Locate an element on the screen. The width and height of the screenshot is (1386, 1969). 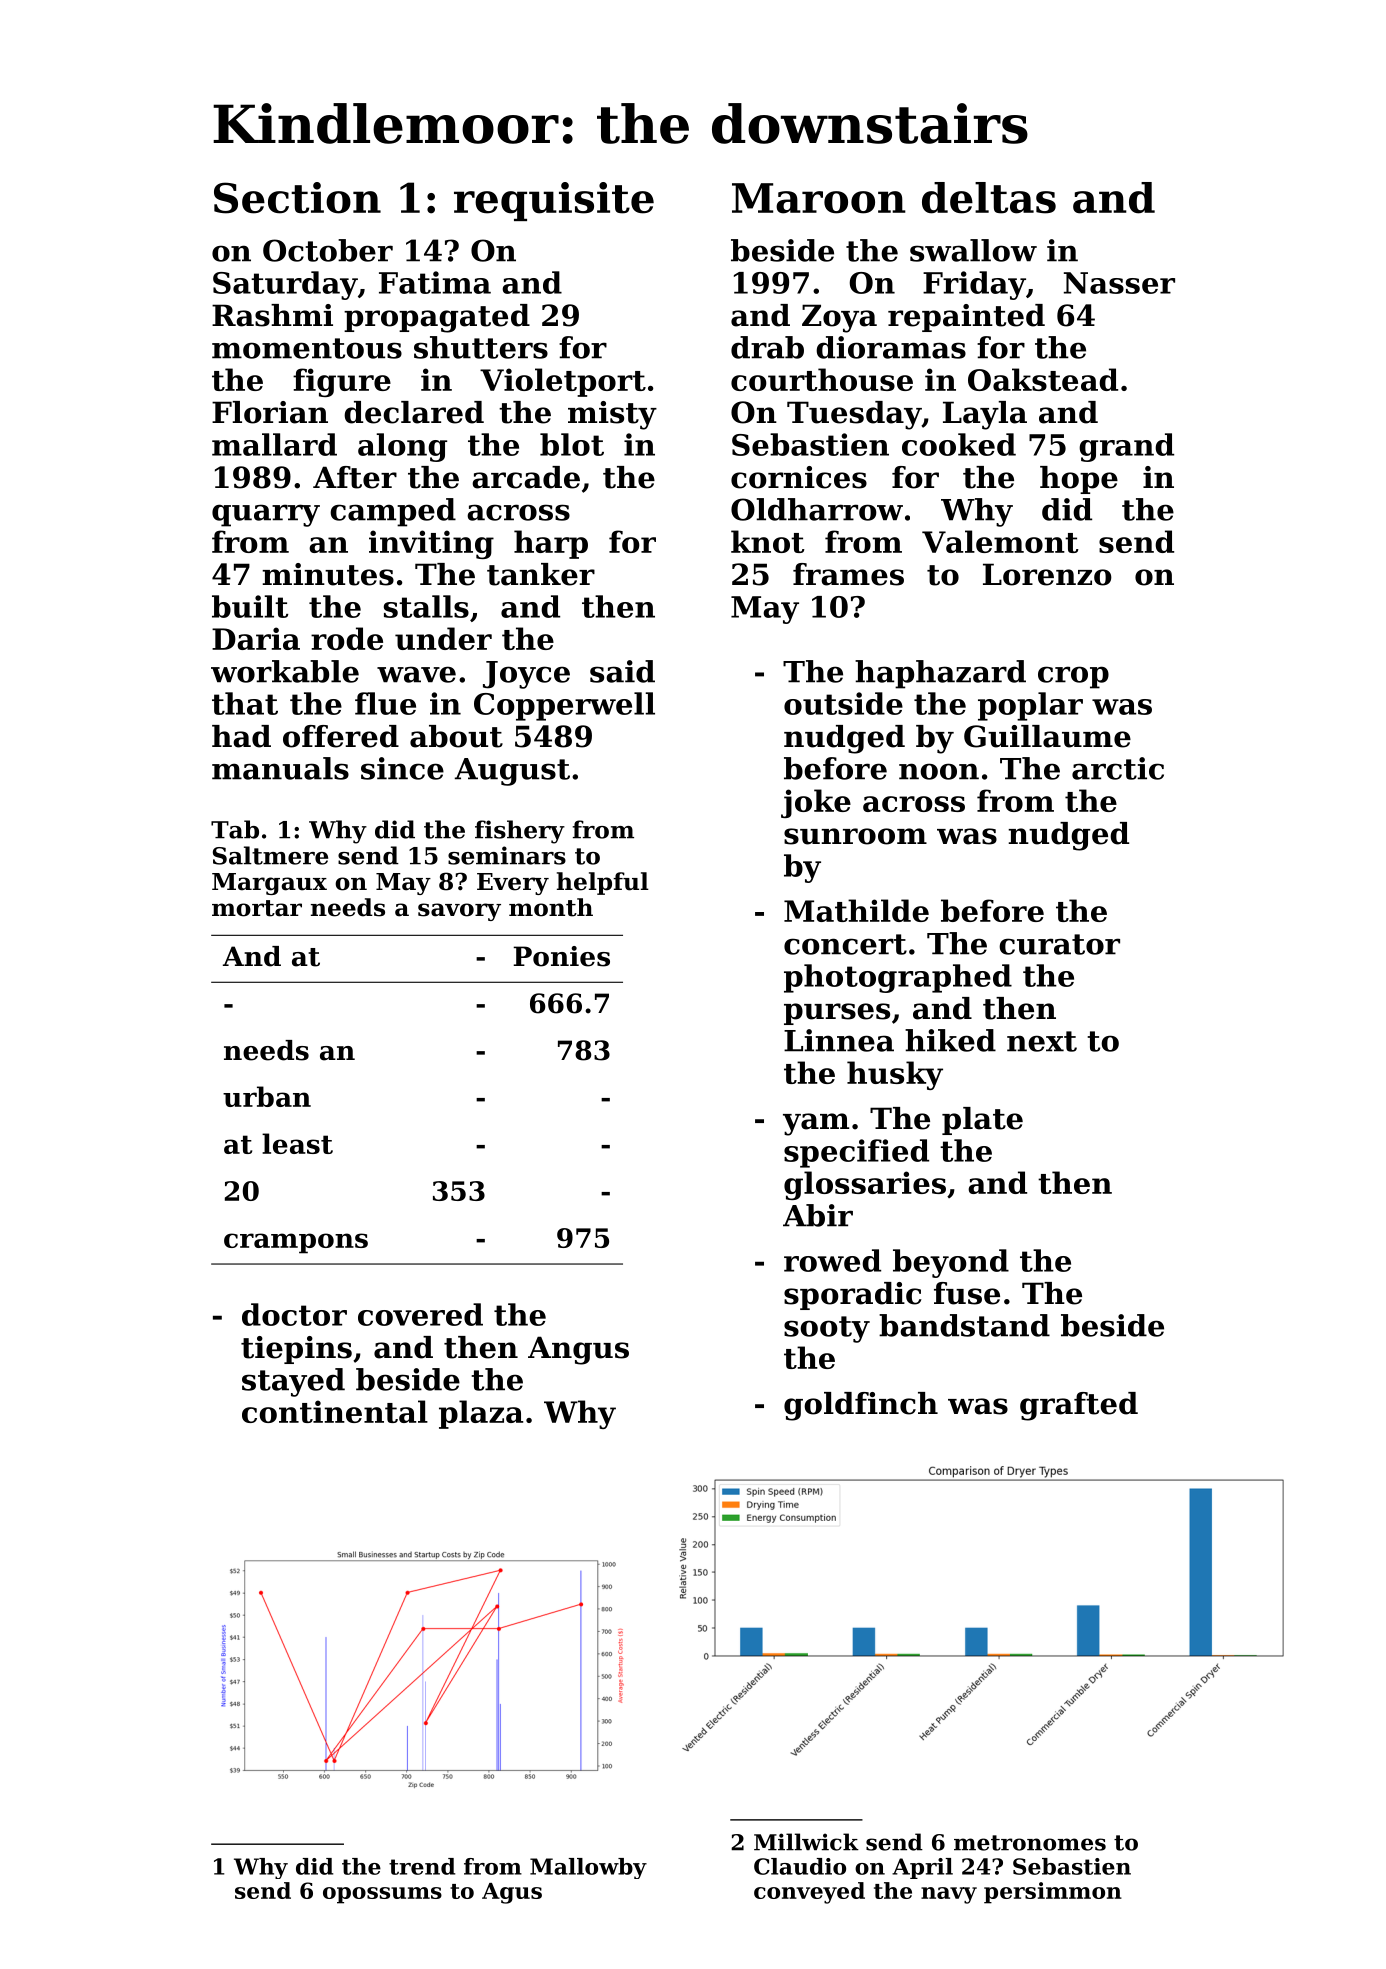
Tab is located at coordinates (235, 829).
